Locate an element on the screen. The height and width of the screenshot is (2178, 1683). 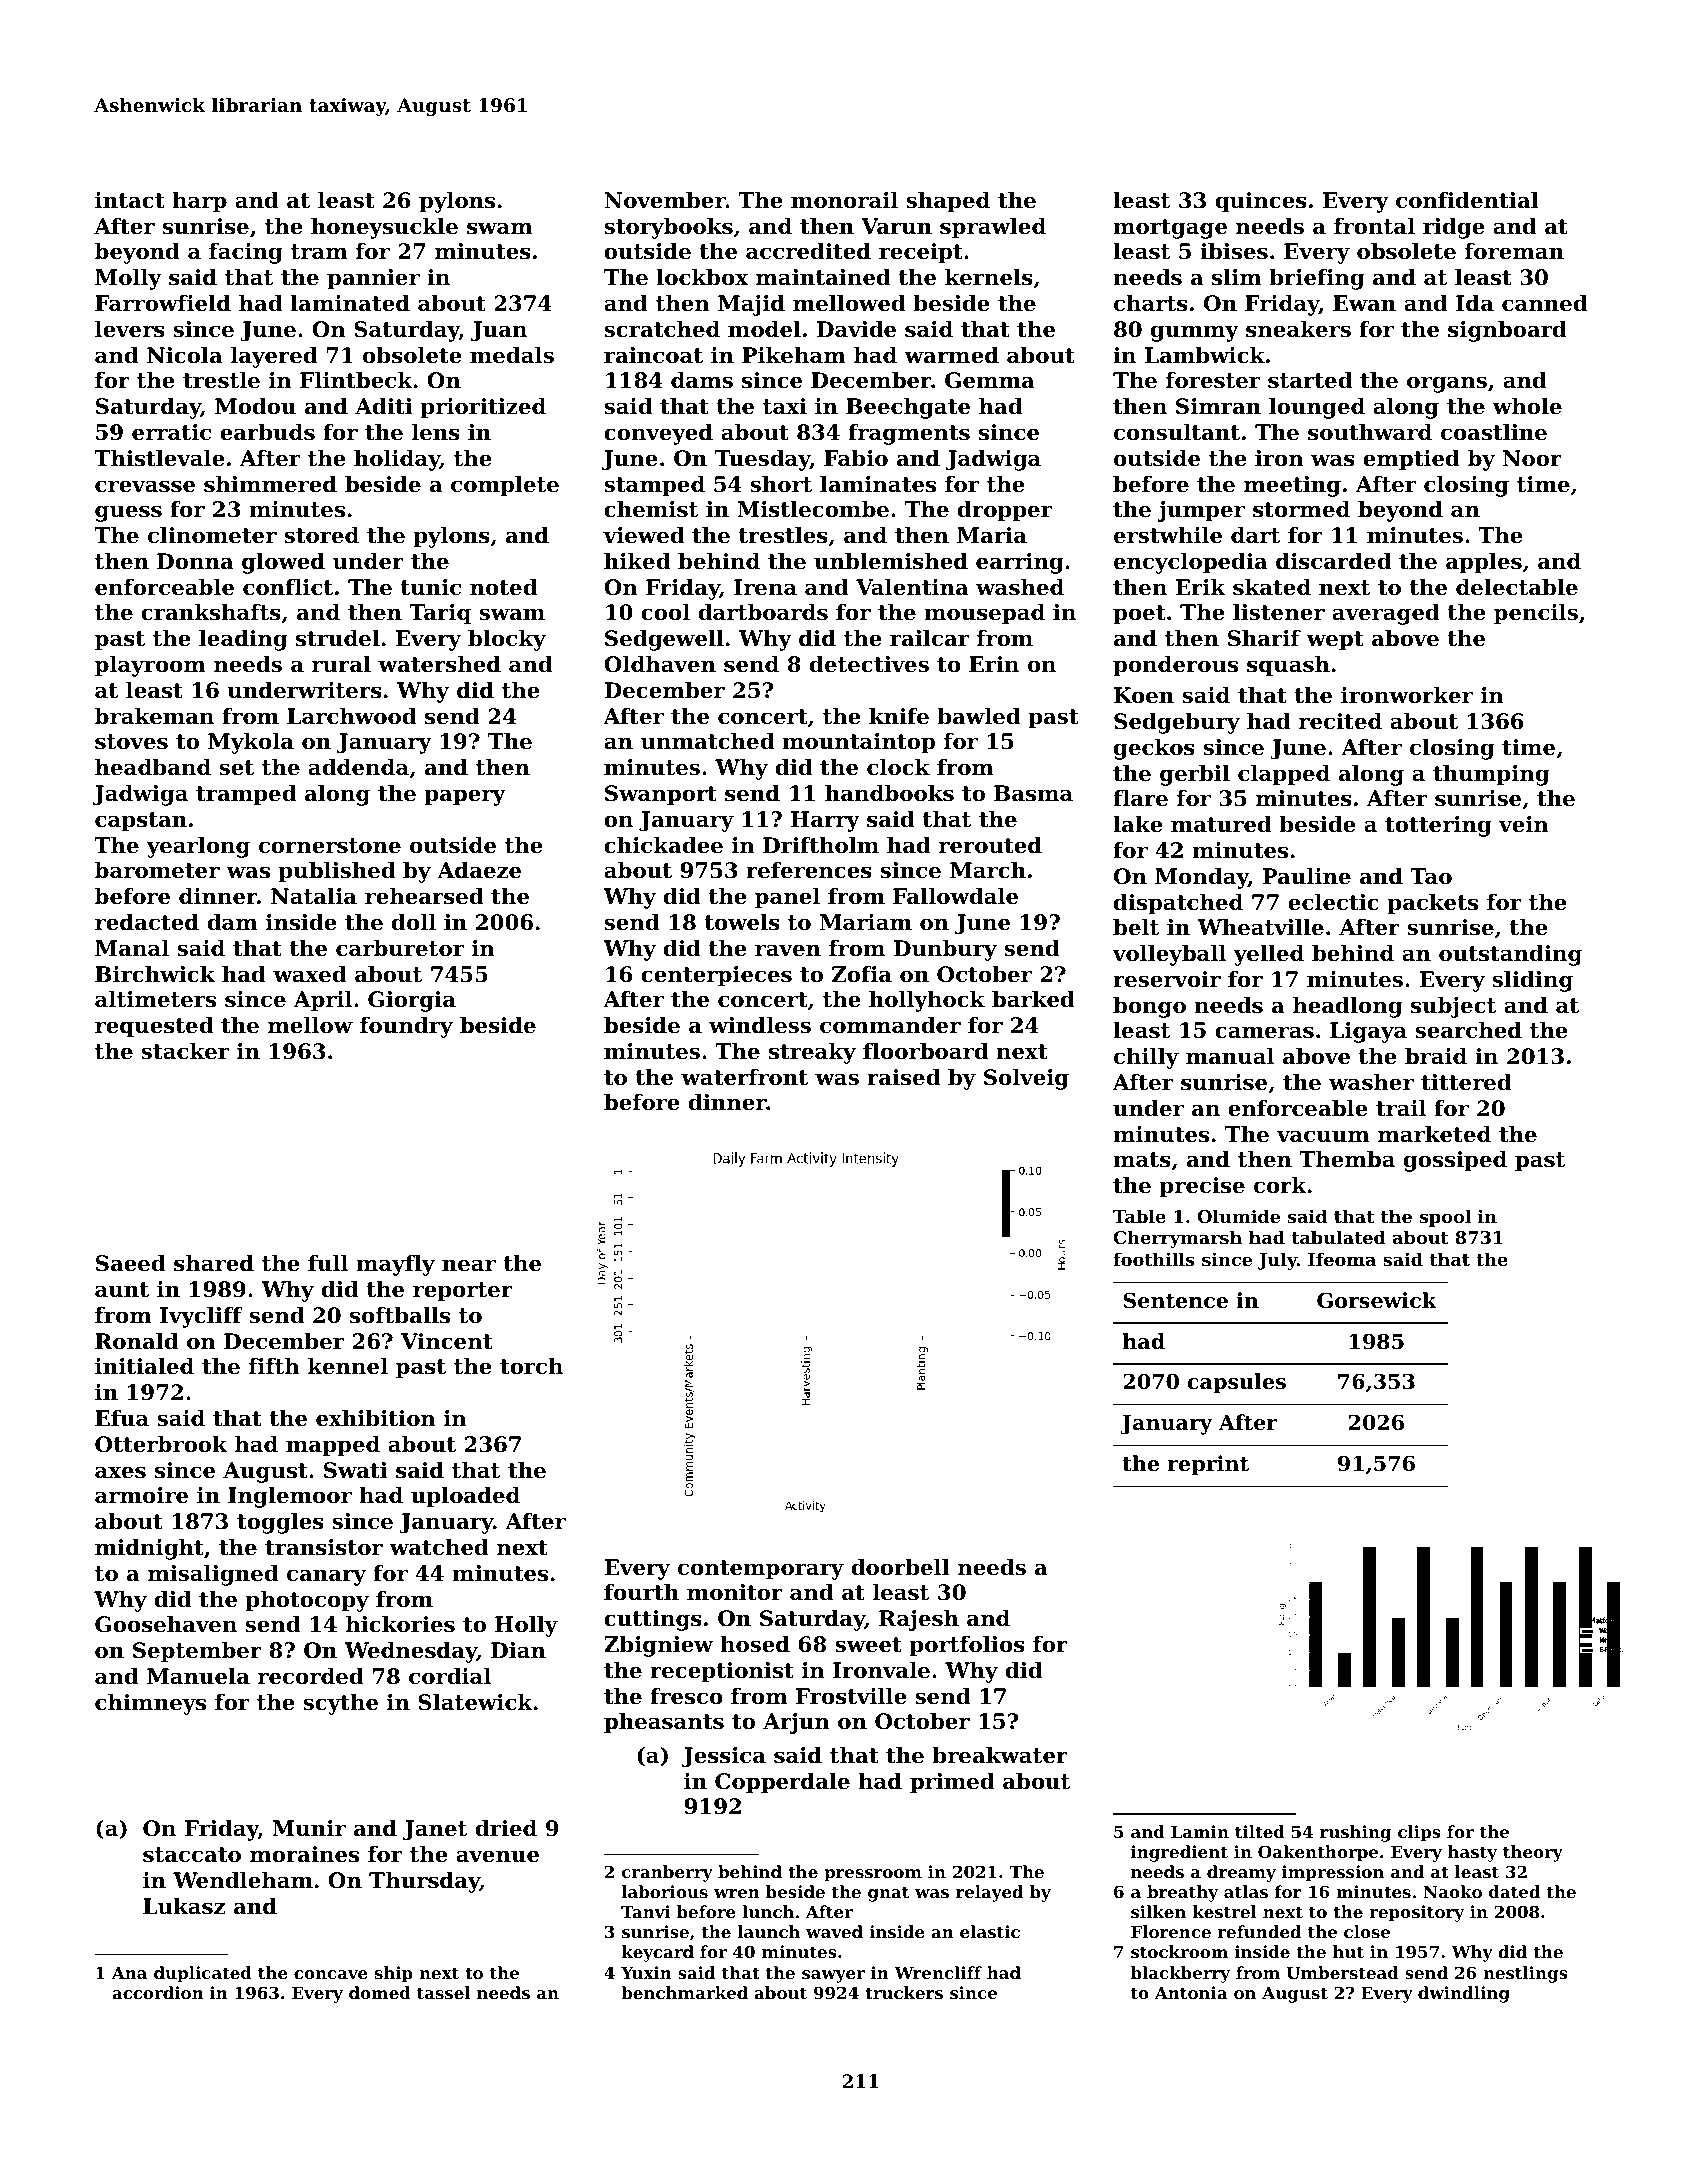
doorbell is located at coordinates (900, 1567).
